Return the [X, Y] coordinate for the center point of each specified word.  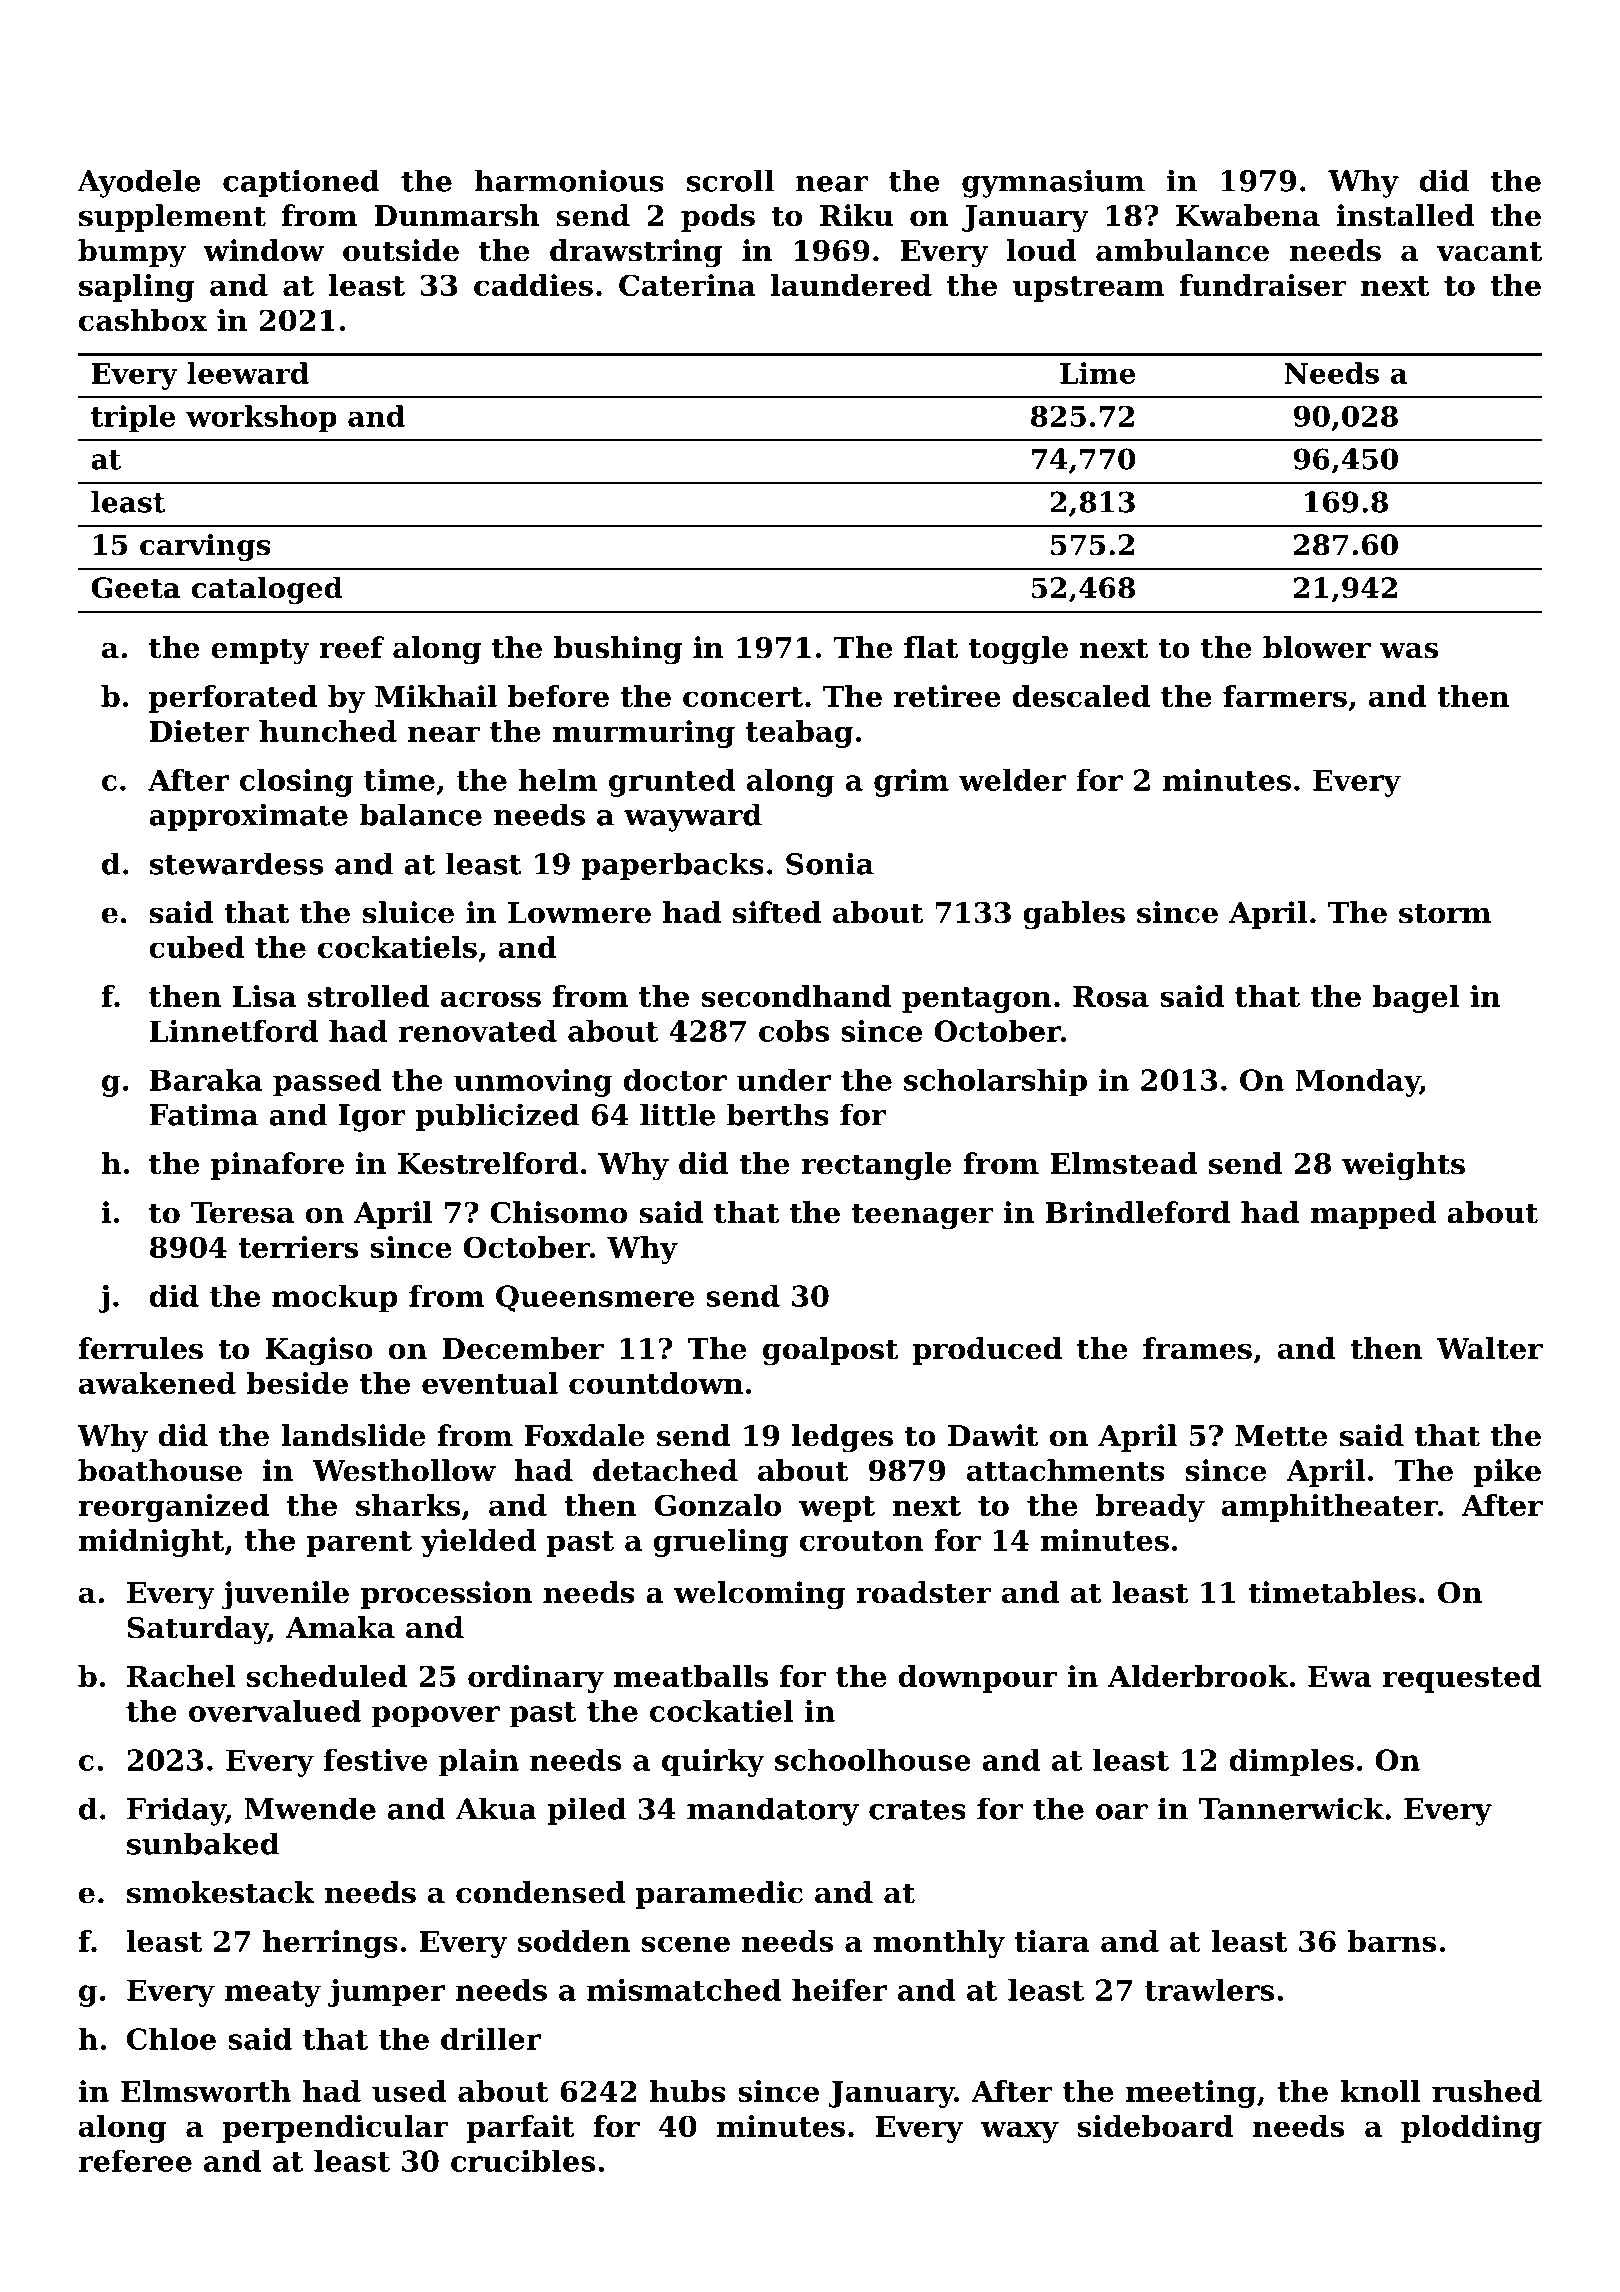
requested [1462, 1679]
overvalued [275, 1711]
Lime [1097, 373]
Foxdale [585, 1435]
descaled [1081, 696]
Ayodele [138, 183]
